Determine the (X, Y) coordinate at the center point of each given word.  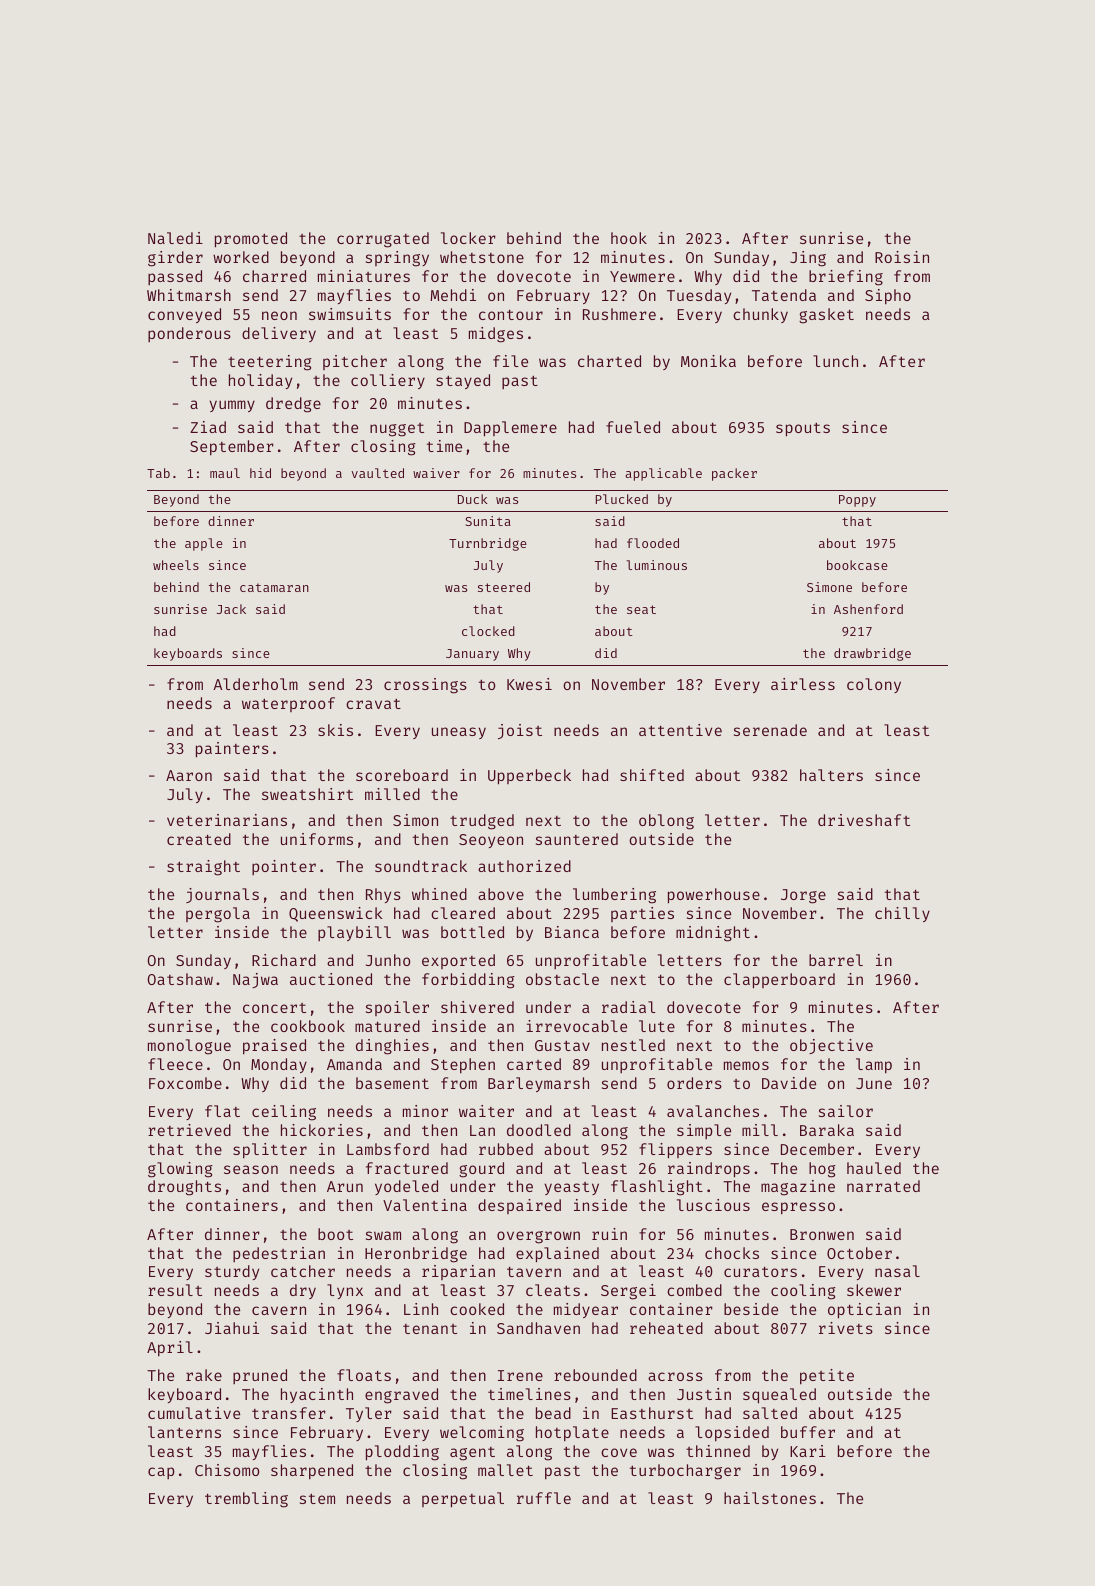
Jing (808, 259)
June (874, 1083)
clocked (488, 631)
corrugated (383, 240)
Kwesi (529, 684)
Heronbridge (416, 1255)
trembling (246, 1500)
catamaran (274, 587)
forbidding (468, 981)
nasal (897, 1271)
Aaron (189, 775)
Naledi (175, 238)
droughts (184, 1188)
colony (874, 685)
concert (274, 1008)
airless (803, 684)
